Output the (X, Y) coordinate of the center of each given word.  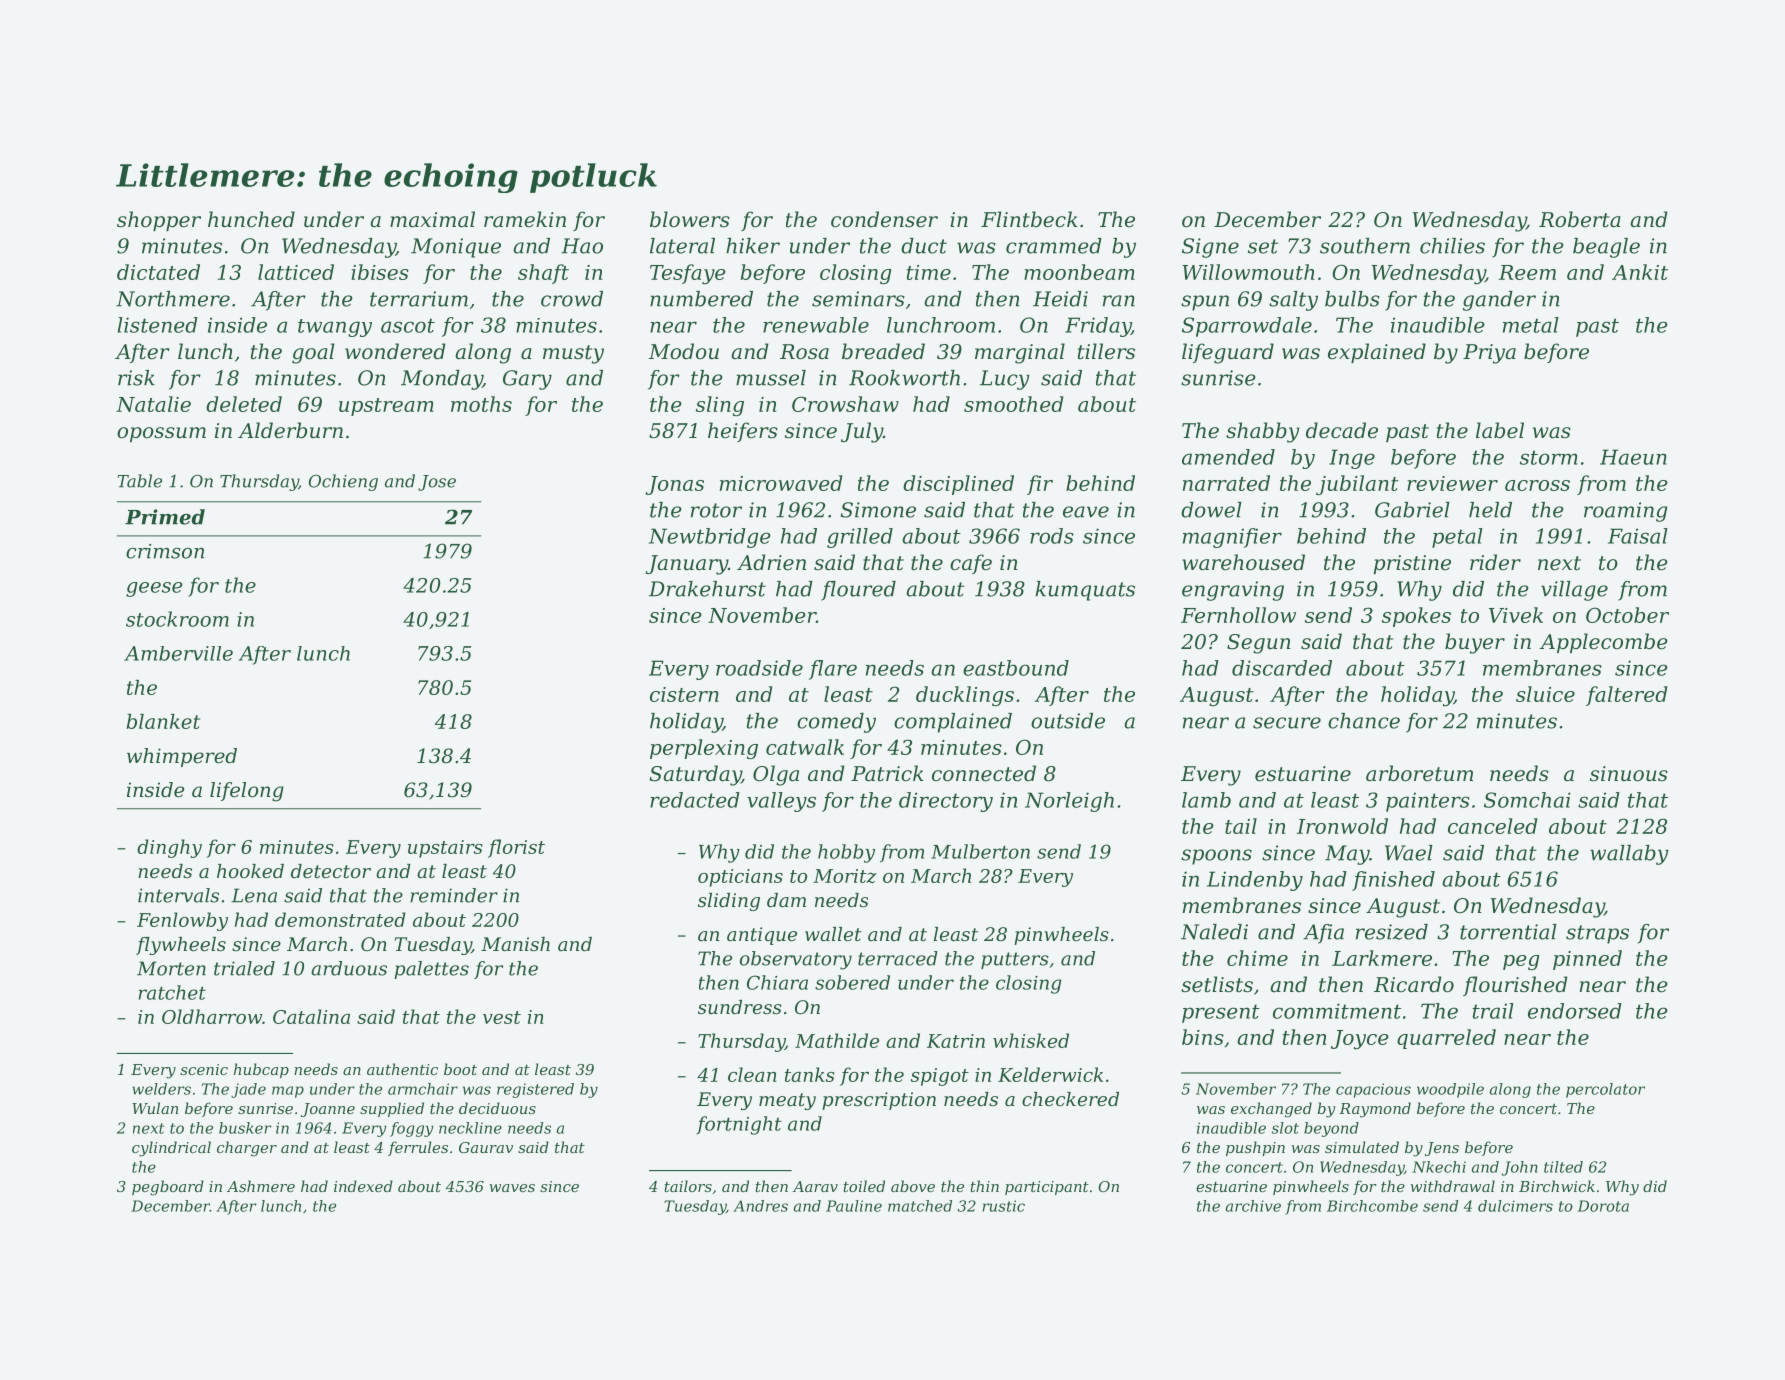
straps (1597, 934)
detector (331, 871)
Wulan (155, 1108)
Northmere (173, 299)
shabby (1262, 432)
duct (924, 246)
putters (1015, 960)
